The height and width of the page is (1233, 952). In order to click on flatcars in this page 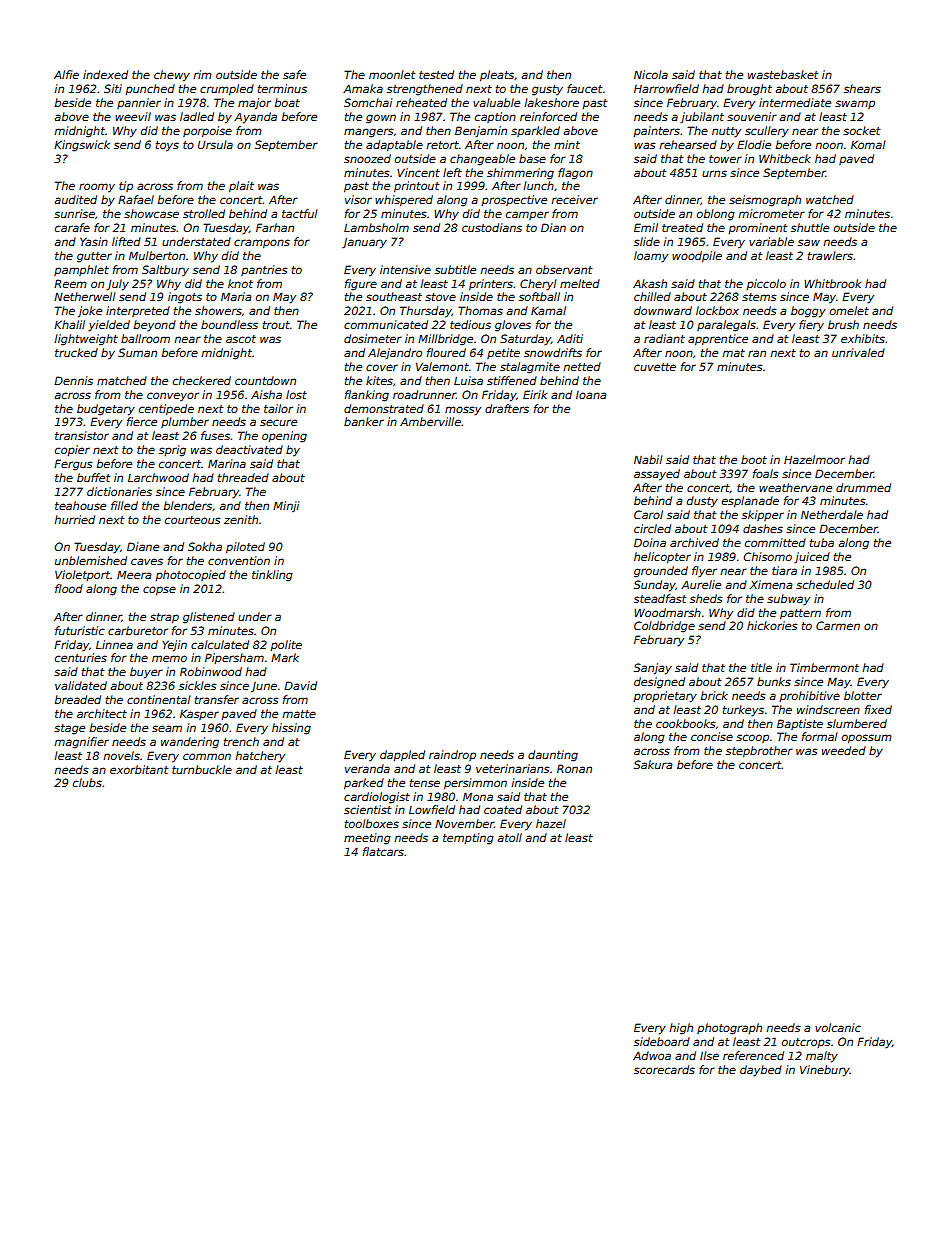, I will do `click(383, 851)`.
